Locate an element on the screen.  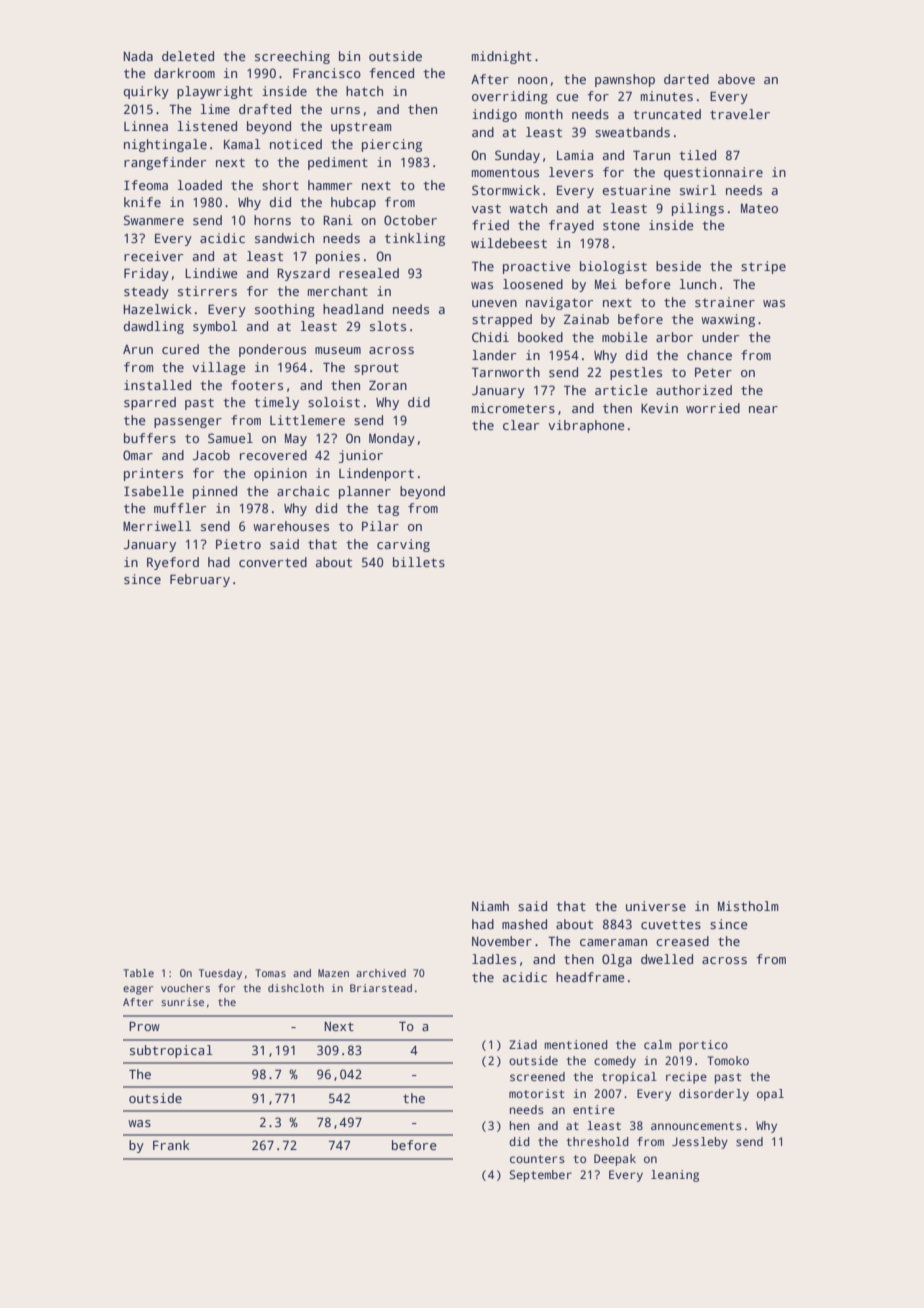
buffers is located at coordinates (150, 438).
